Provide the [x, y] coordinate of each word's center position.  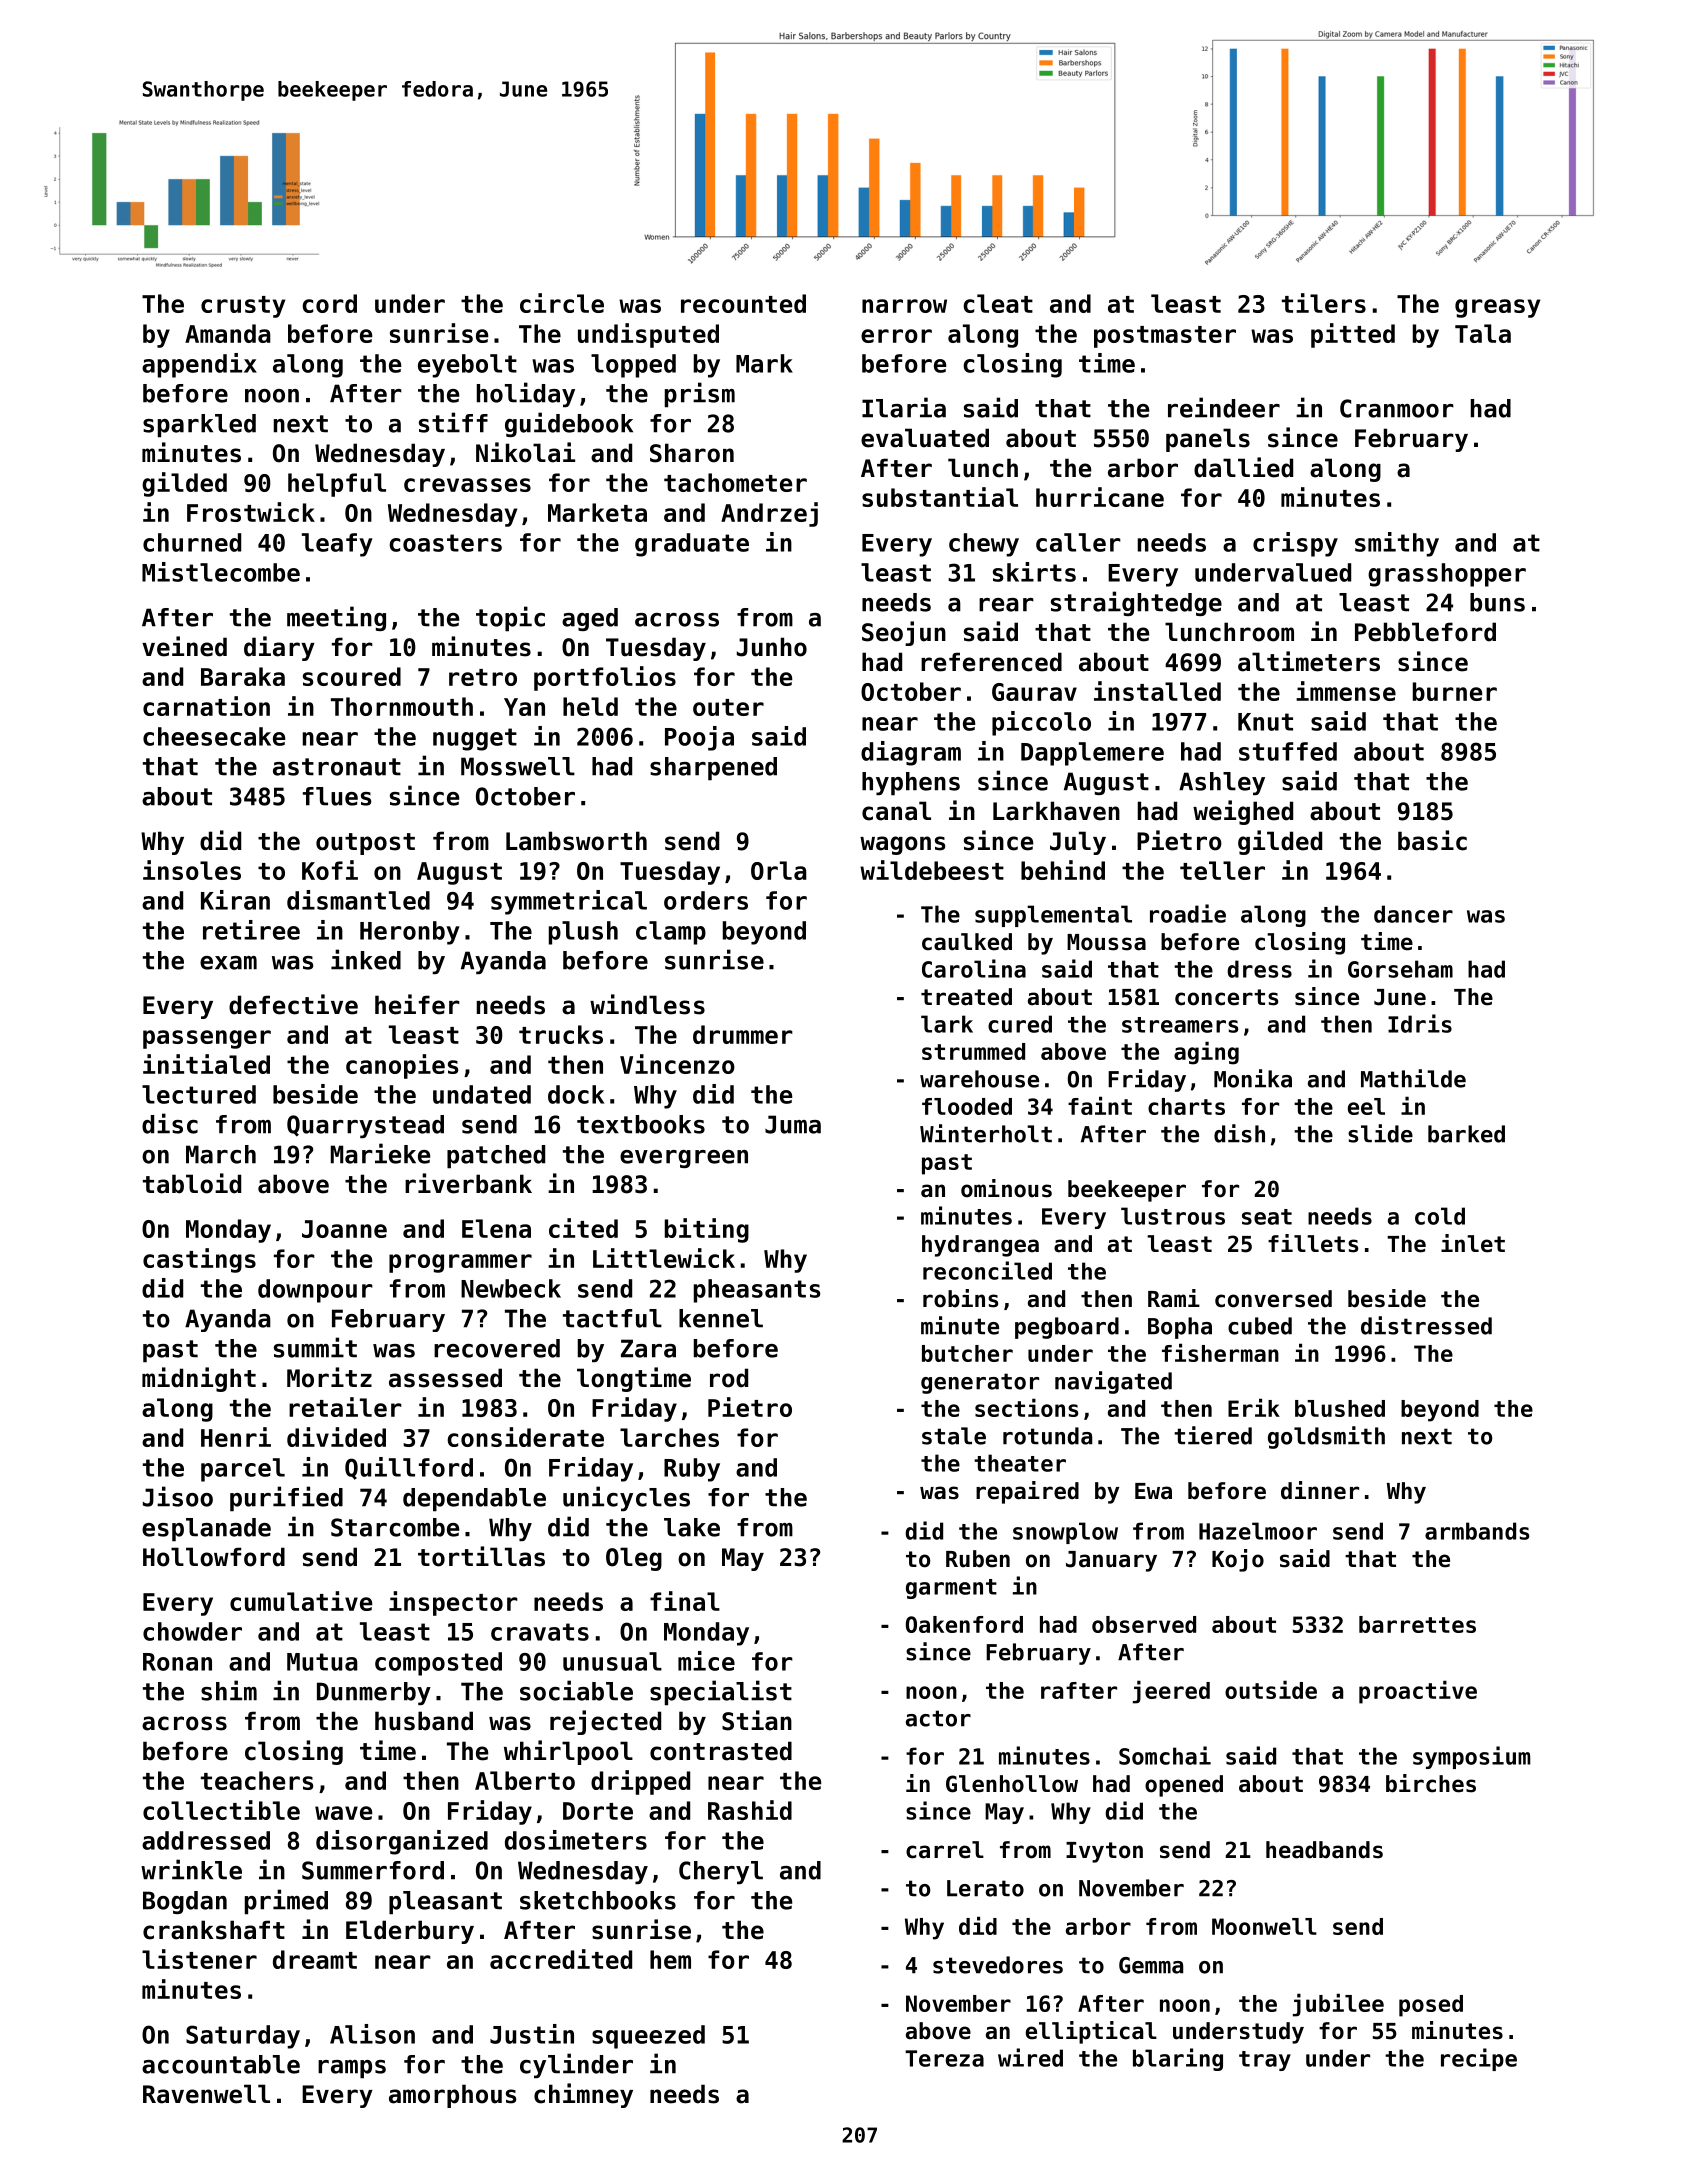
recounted [743, 303]
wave [344, 1813]
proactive [1418, 1692]
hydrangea [980, 1246]
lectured [199, 1094]
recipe [1479, 2059]
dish [1239, 1133]
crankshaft [214, 1930]
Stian [757, 1720]
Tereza [944, 2058]
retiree [251, 930]
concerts [1226, 997]
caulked [967, 942]
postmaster [1165, 337]
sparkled [199, 426]
